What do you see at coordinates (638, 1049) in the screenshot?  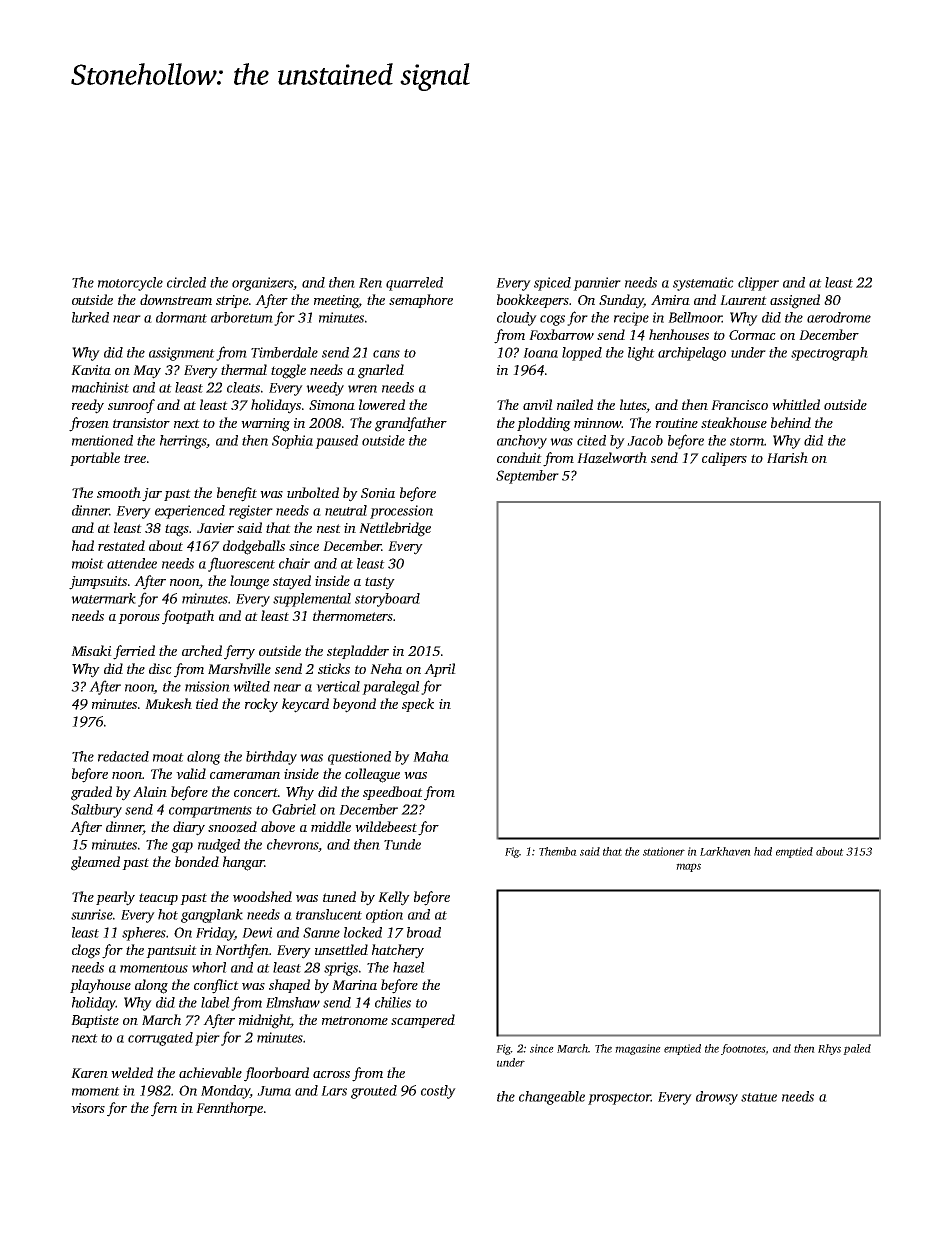 I see `magazine` at bounding box center [638, 1049].
